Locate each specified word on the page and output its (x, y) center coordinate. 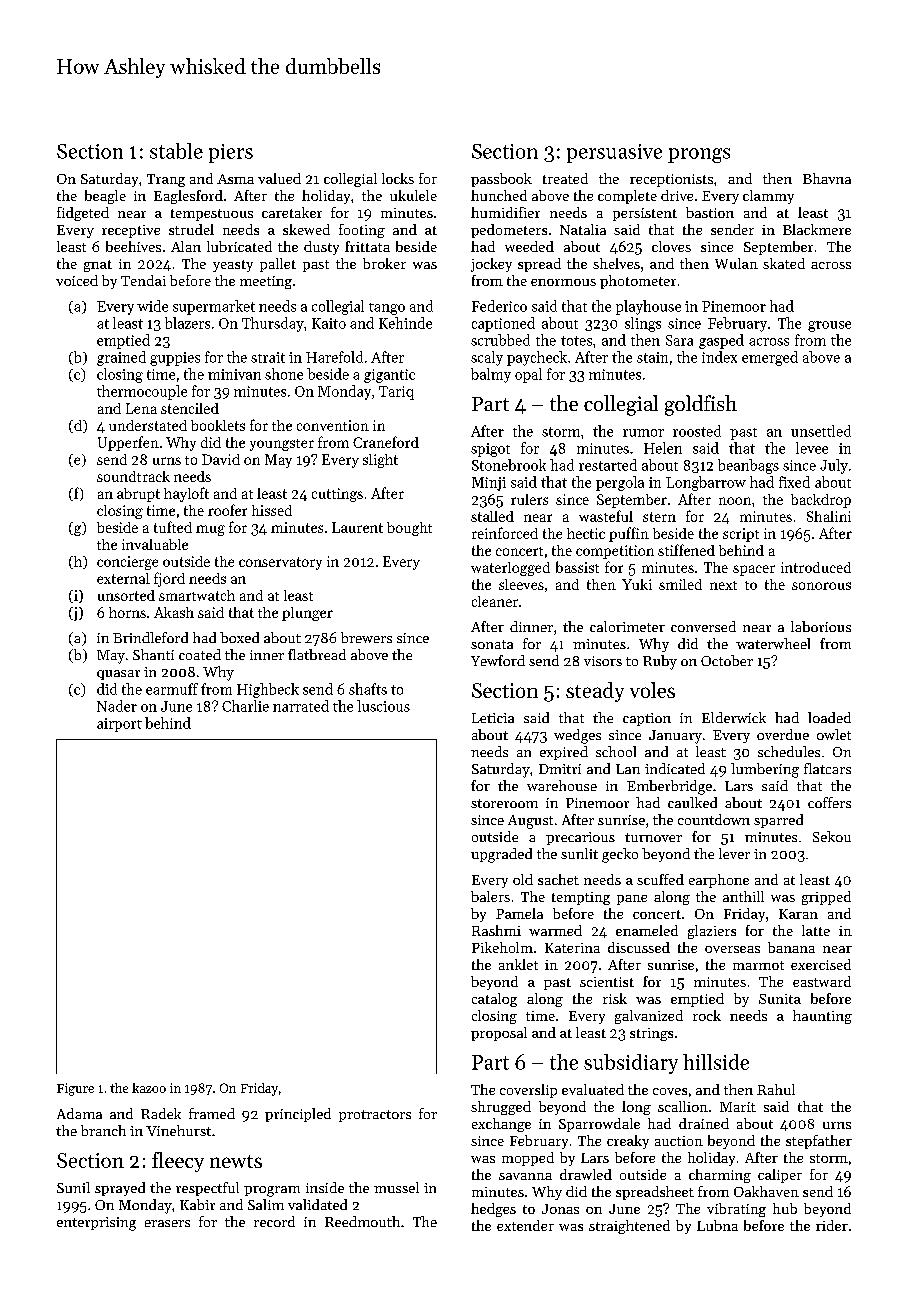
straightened (629, 1227)
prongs (699, 155)
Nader (117, 706)
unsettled (821, 431)
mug (210, 530)
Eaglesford (188, 197)
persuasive (614, 153)
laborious (821, 626)
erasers (167, 1223)
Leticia (493, 718)
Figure (75, 1089)
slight (380, 461)
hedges (493, 1210)
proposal (499, 1034)
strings (651, 1034)
